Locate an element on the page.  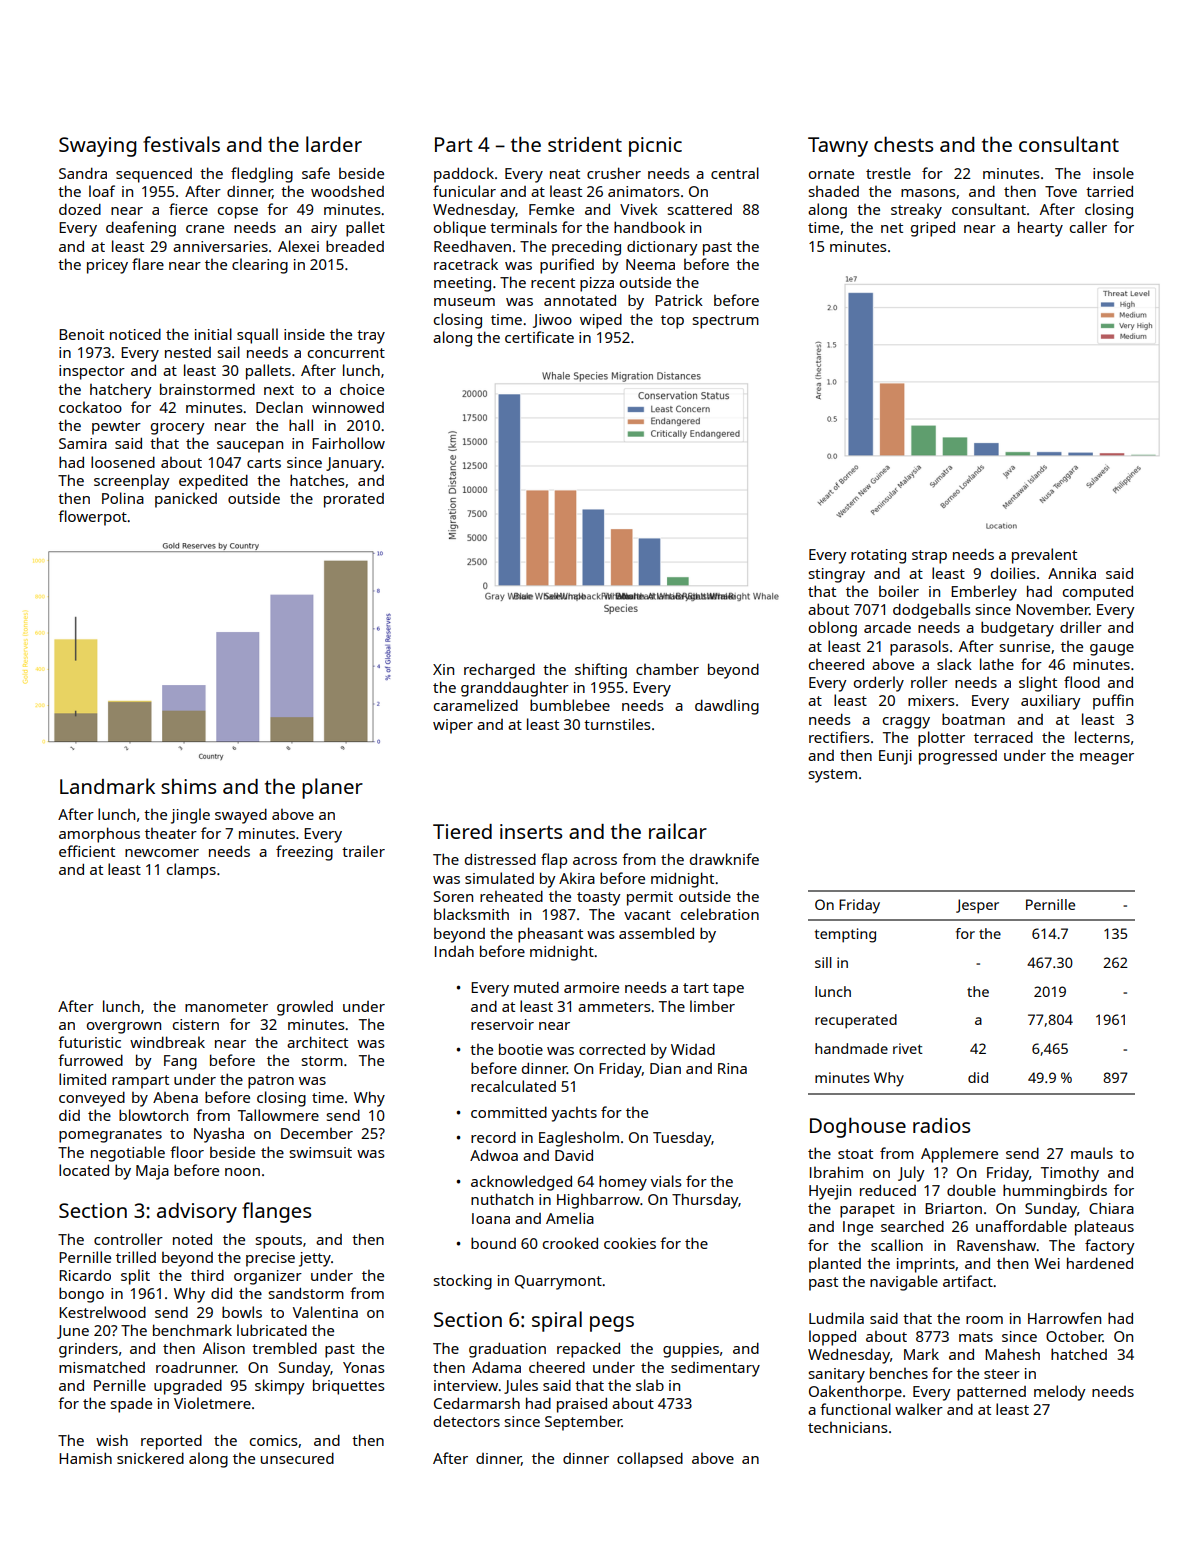
trailer is located at coordinates (363, 851).
